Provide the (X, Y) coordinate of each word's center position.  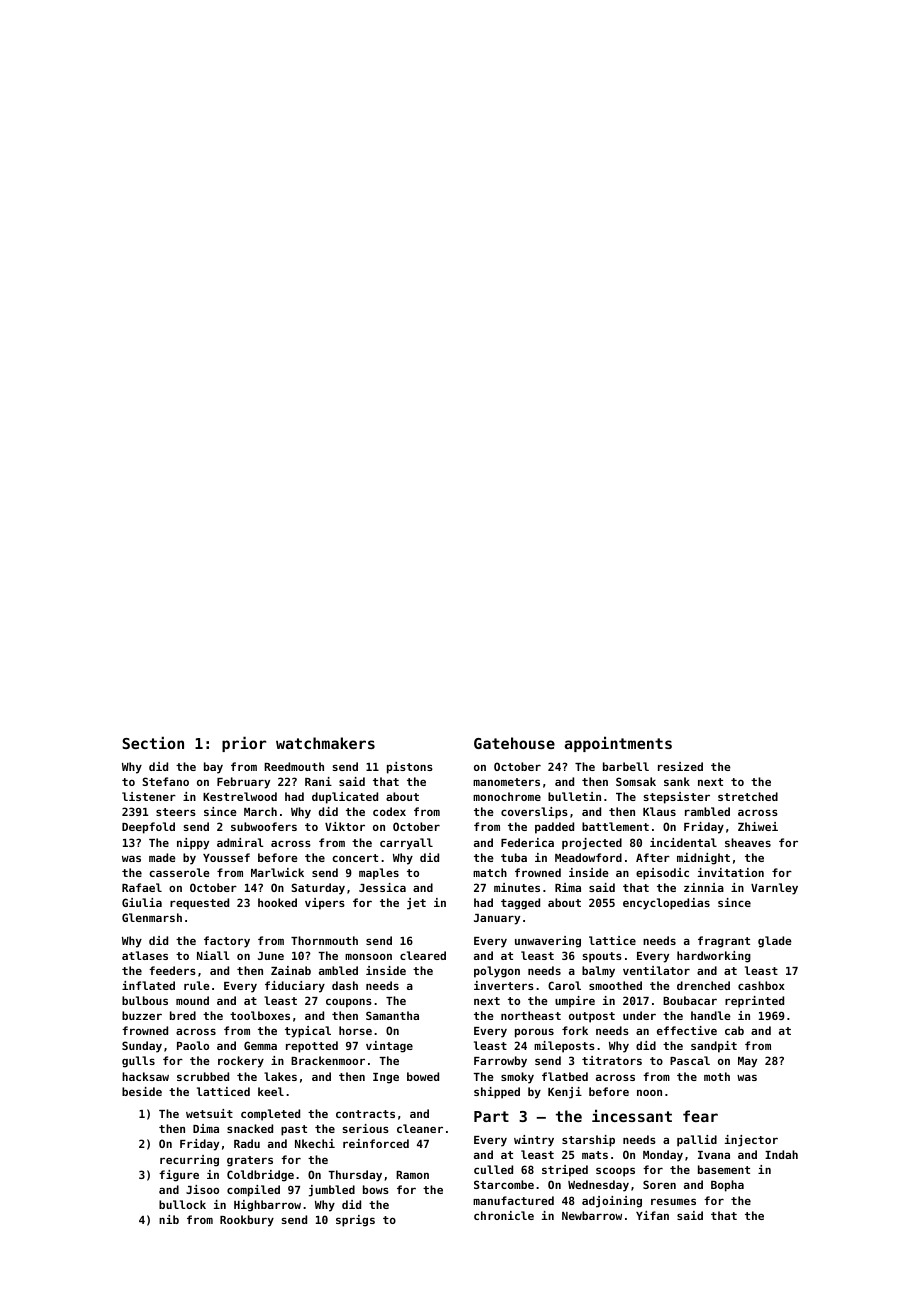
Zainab (291, 970)
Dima (206, 1128)
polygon (497, 972)
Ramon (412, 1175)
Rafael (142, 887)
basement (724, 1169)
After (653, 857)
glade (775, 942)
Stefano (165, 781)
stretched (748, 796)
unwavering (548, 942)
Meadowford (588, 857)
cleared (423, 955)
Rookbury (247, 1221)
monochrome (507, 796)
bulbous (145, 1000)
